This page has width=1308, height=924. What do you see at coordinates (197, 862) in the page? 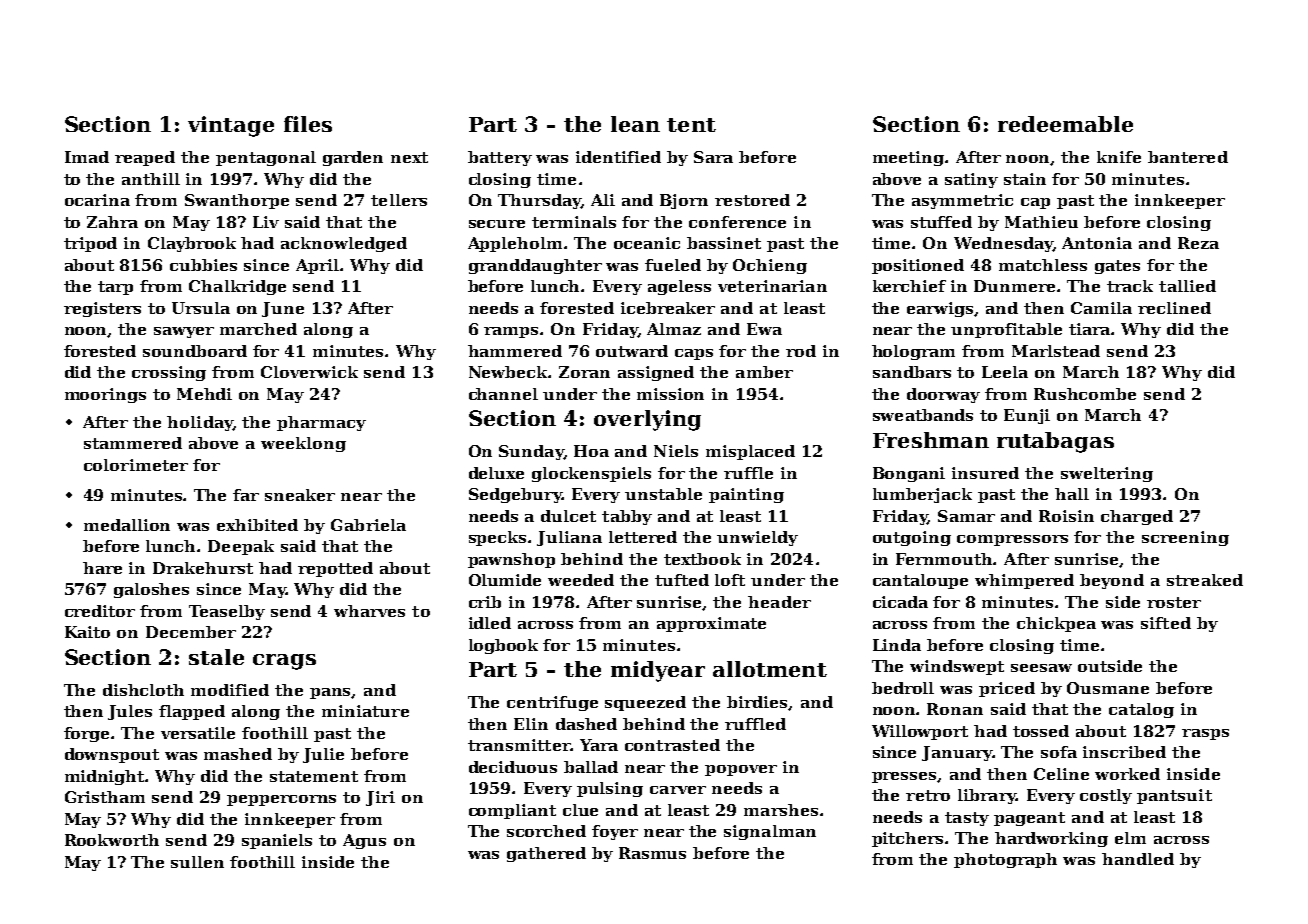
I see `sullen` at bounding box center [197, 862].
